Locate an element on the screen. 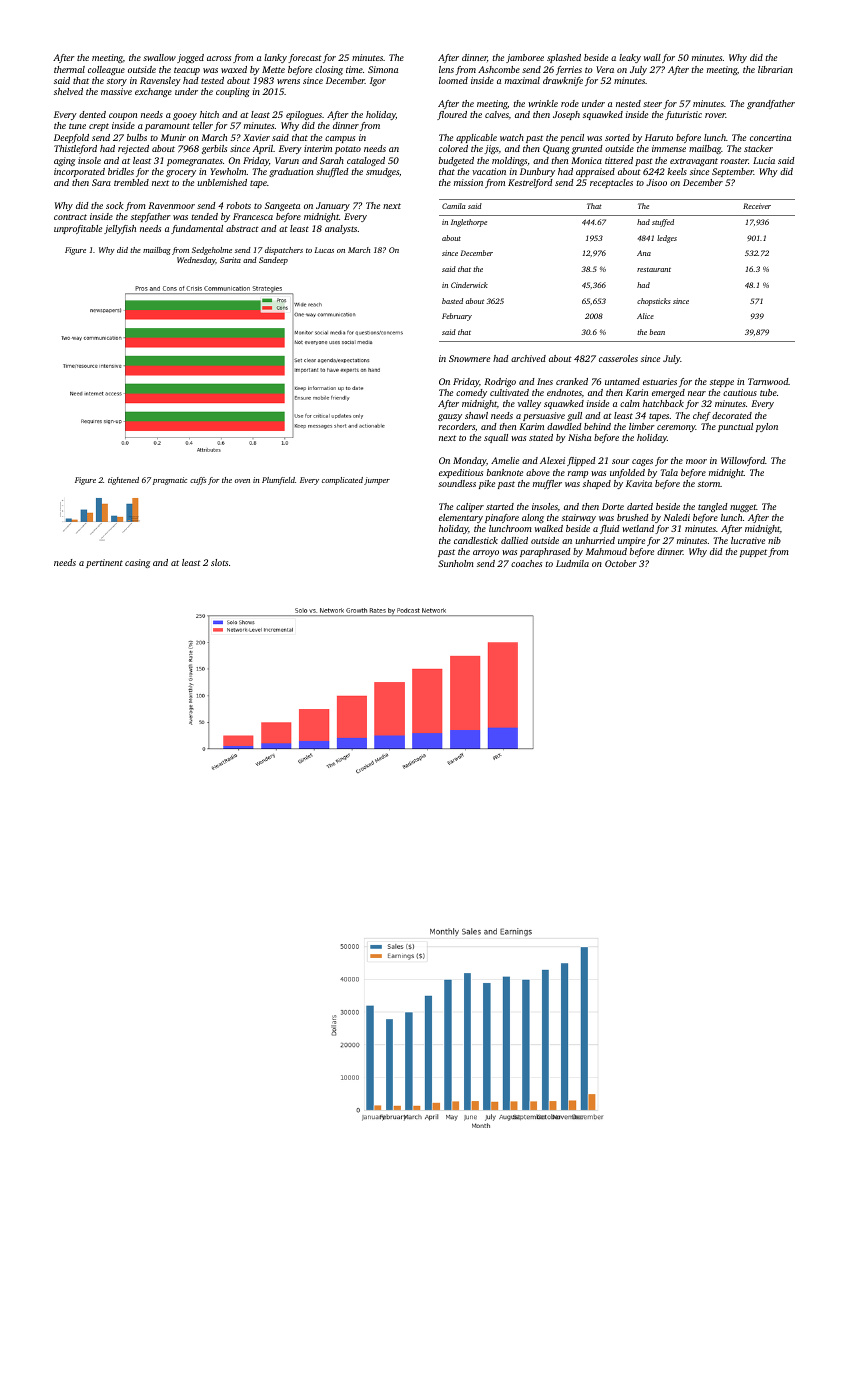 The image size is (849, 1400). jamboree is located at coordinates (525, 58).
